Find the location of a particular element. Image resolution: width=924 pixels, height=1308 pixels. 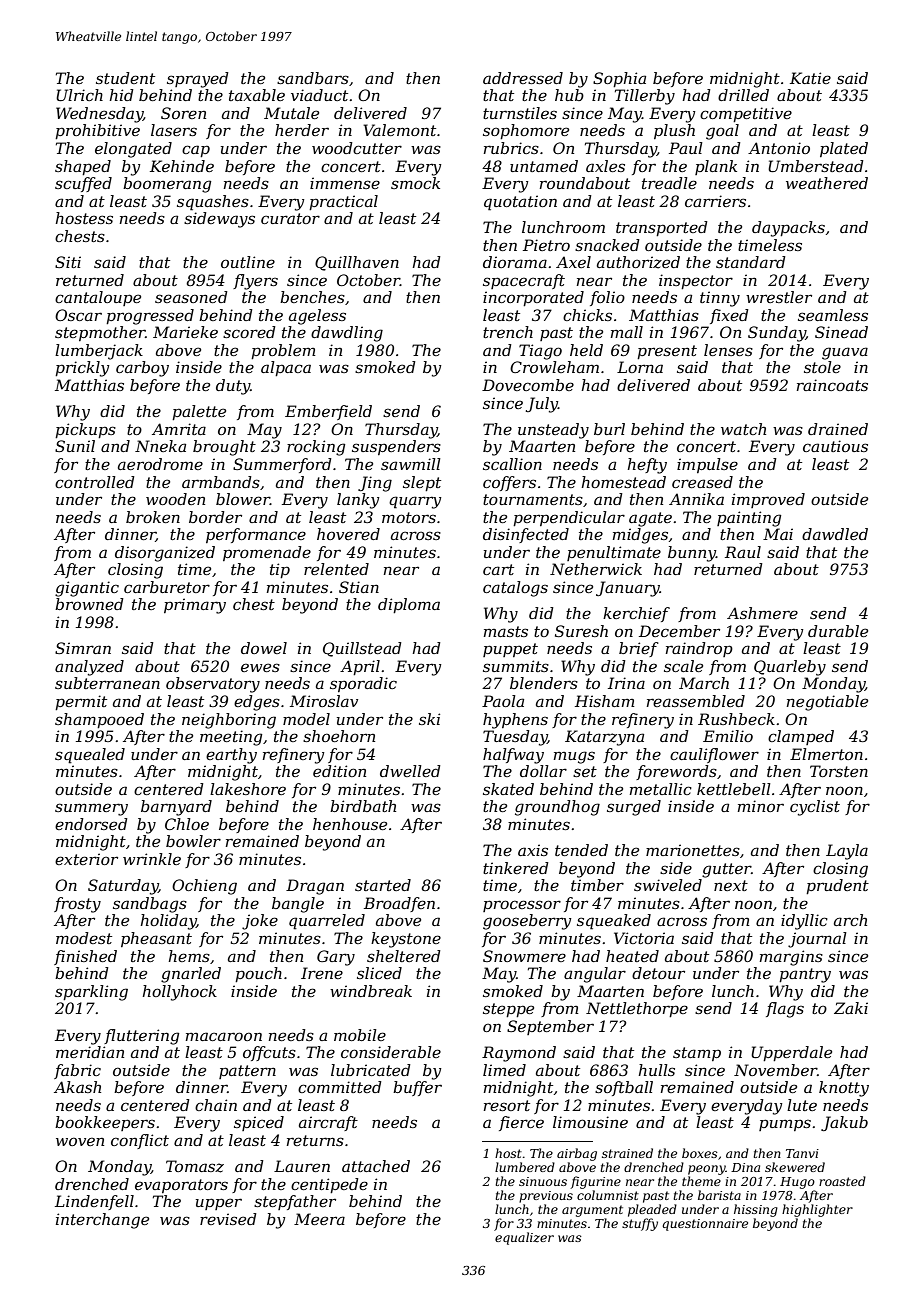

questionnaire is located at coordinates (705, 1225).
